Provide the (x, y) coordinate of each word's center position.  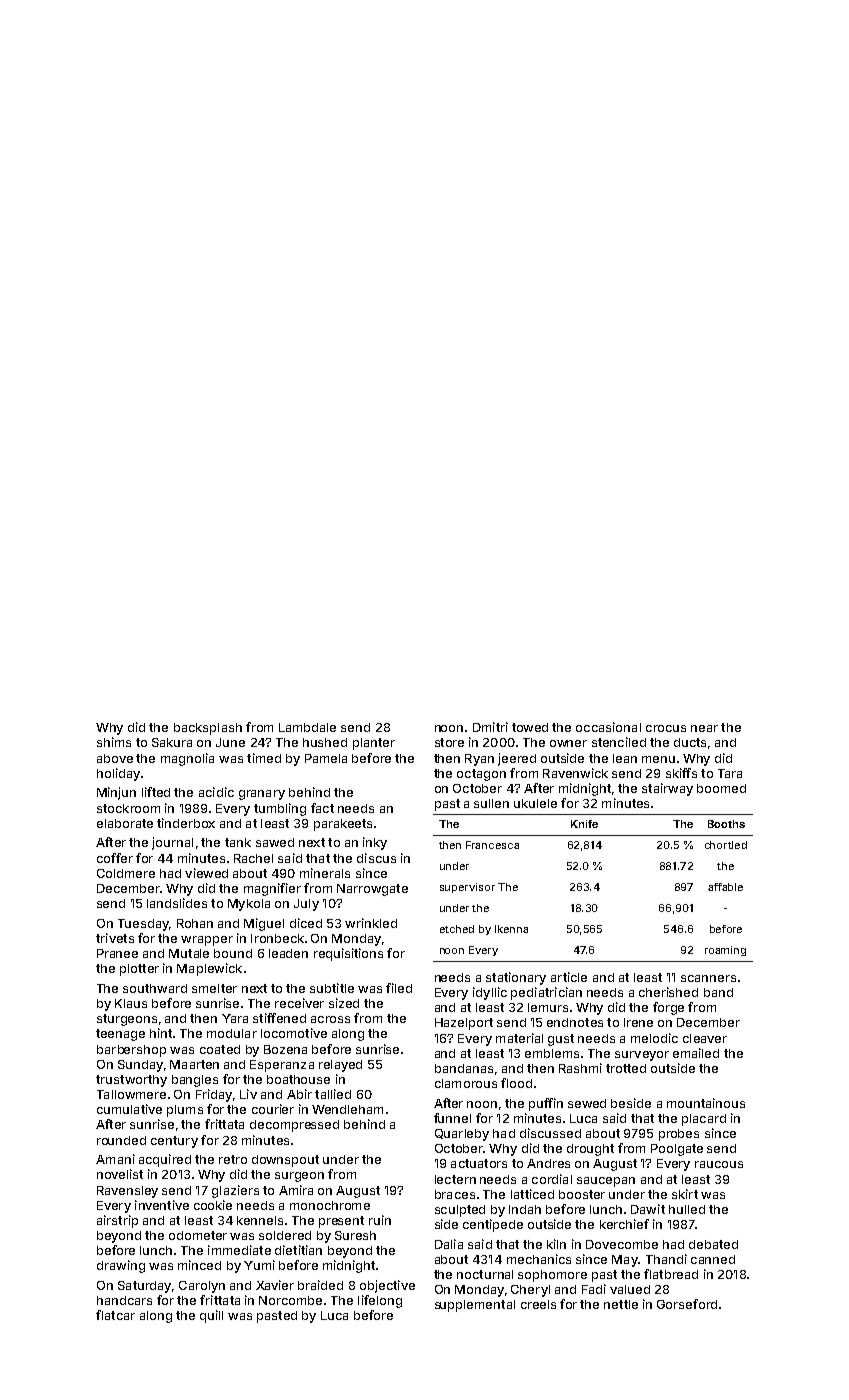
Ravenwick (575, 773)
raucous (719, 1164)
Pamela (326, 758)
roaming (725, 951)
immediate (239, 1250)
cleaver (705, 1038)
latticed (532, 1194)
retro (233, 1159)
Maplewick (209, 969)
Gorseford (687, 1304)
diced (306, 923)
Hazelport (464, 1024)
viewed (206, 873)
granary (262, 795)
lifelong (380, 1301)
